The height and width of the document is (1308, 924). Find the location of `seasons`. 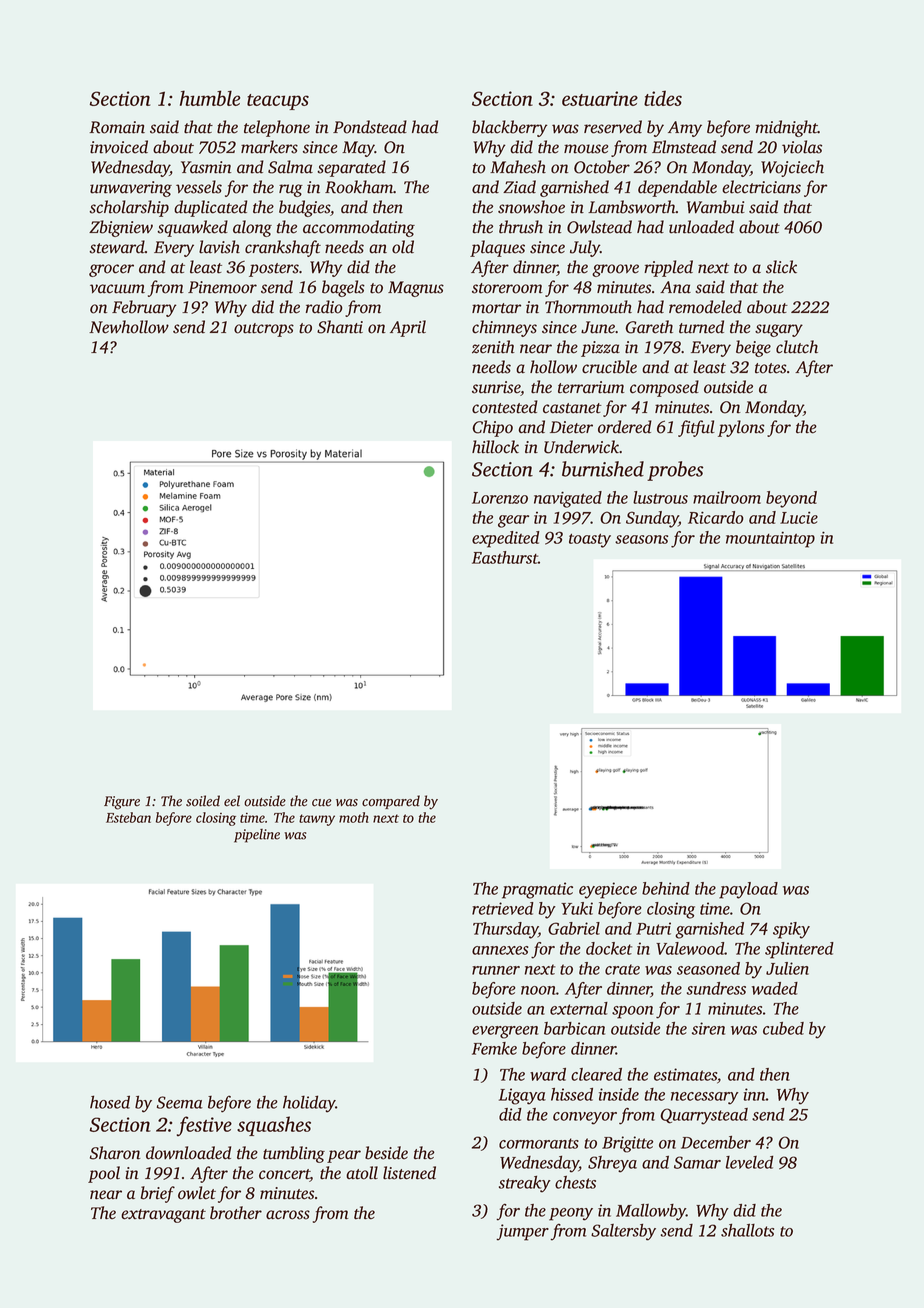

seasons is located at coordinates (641, 539).
